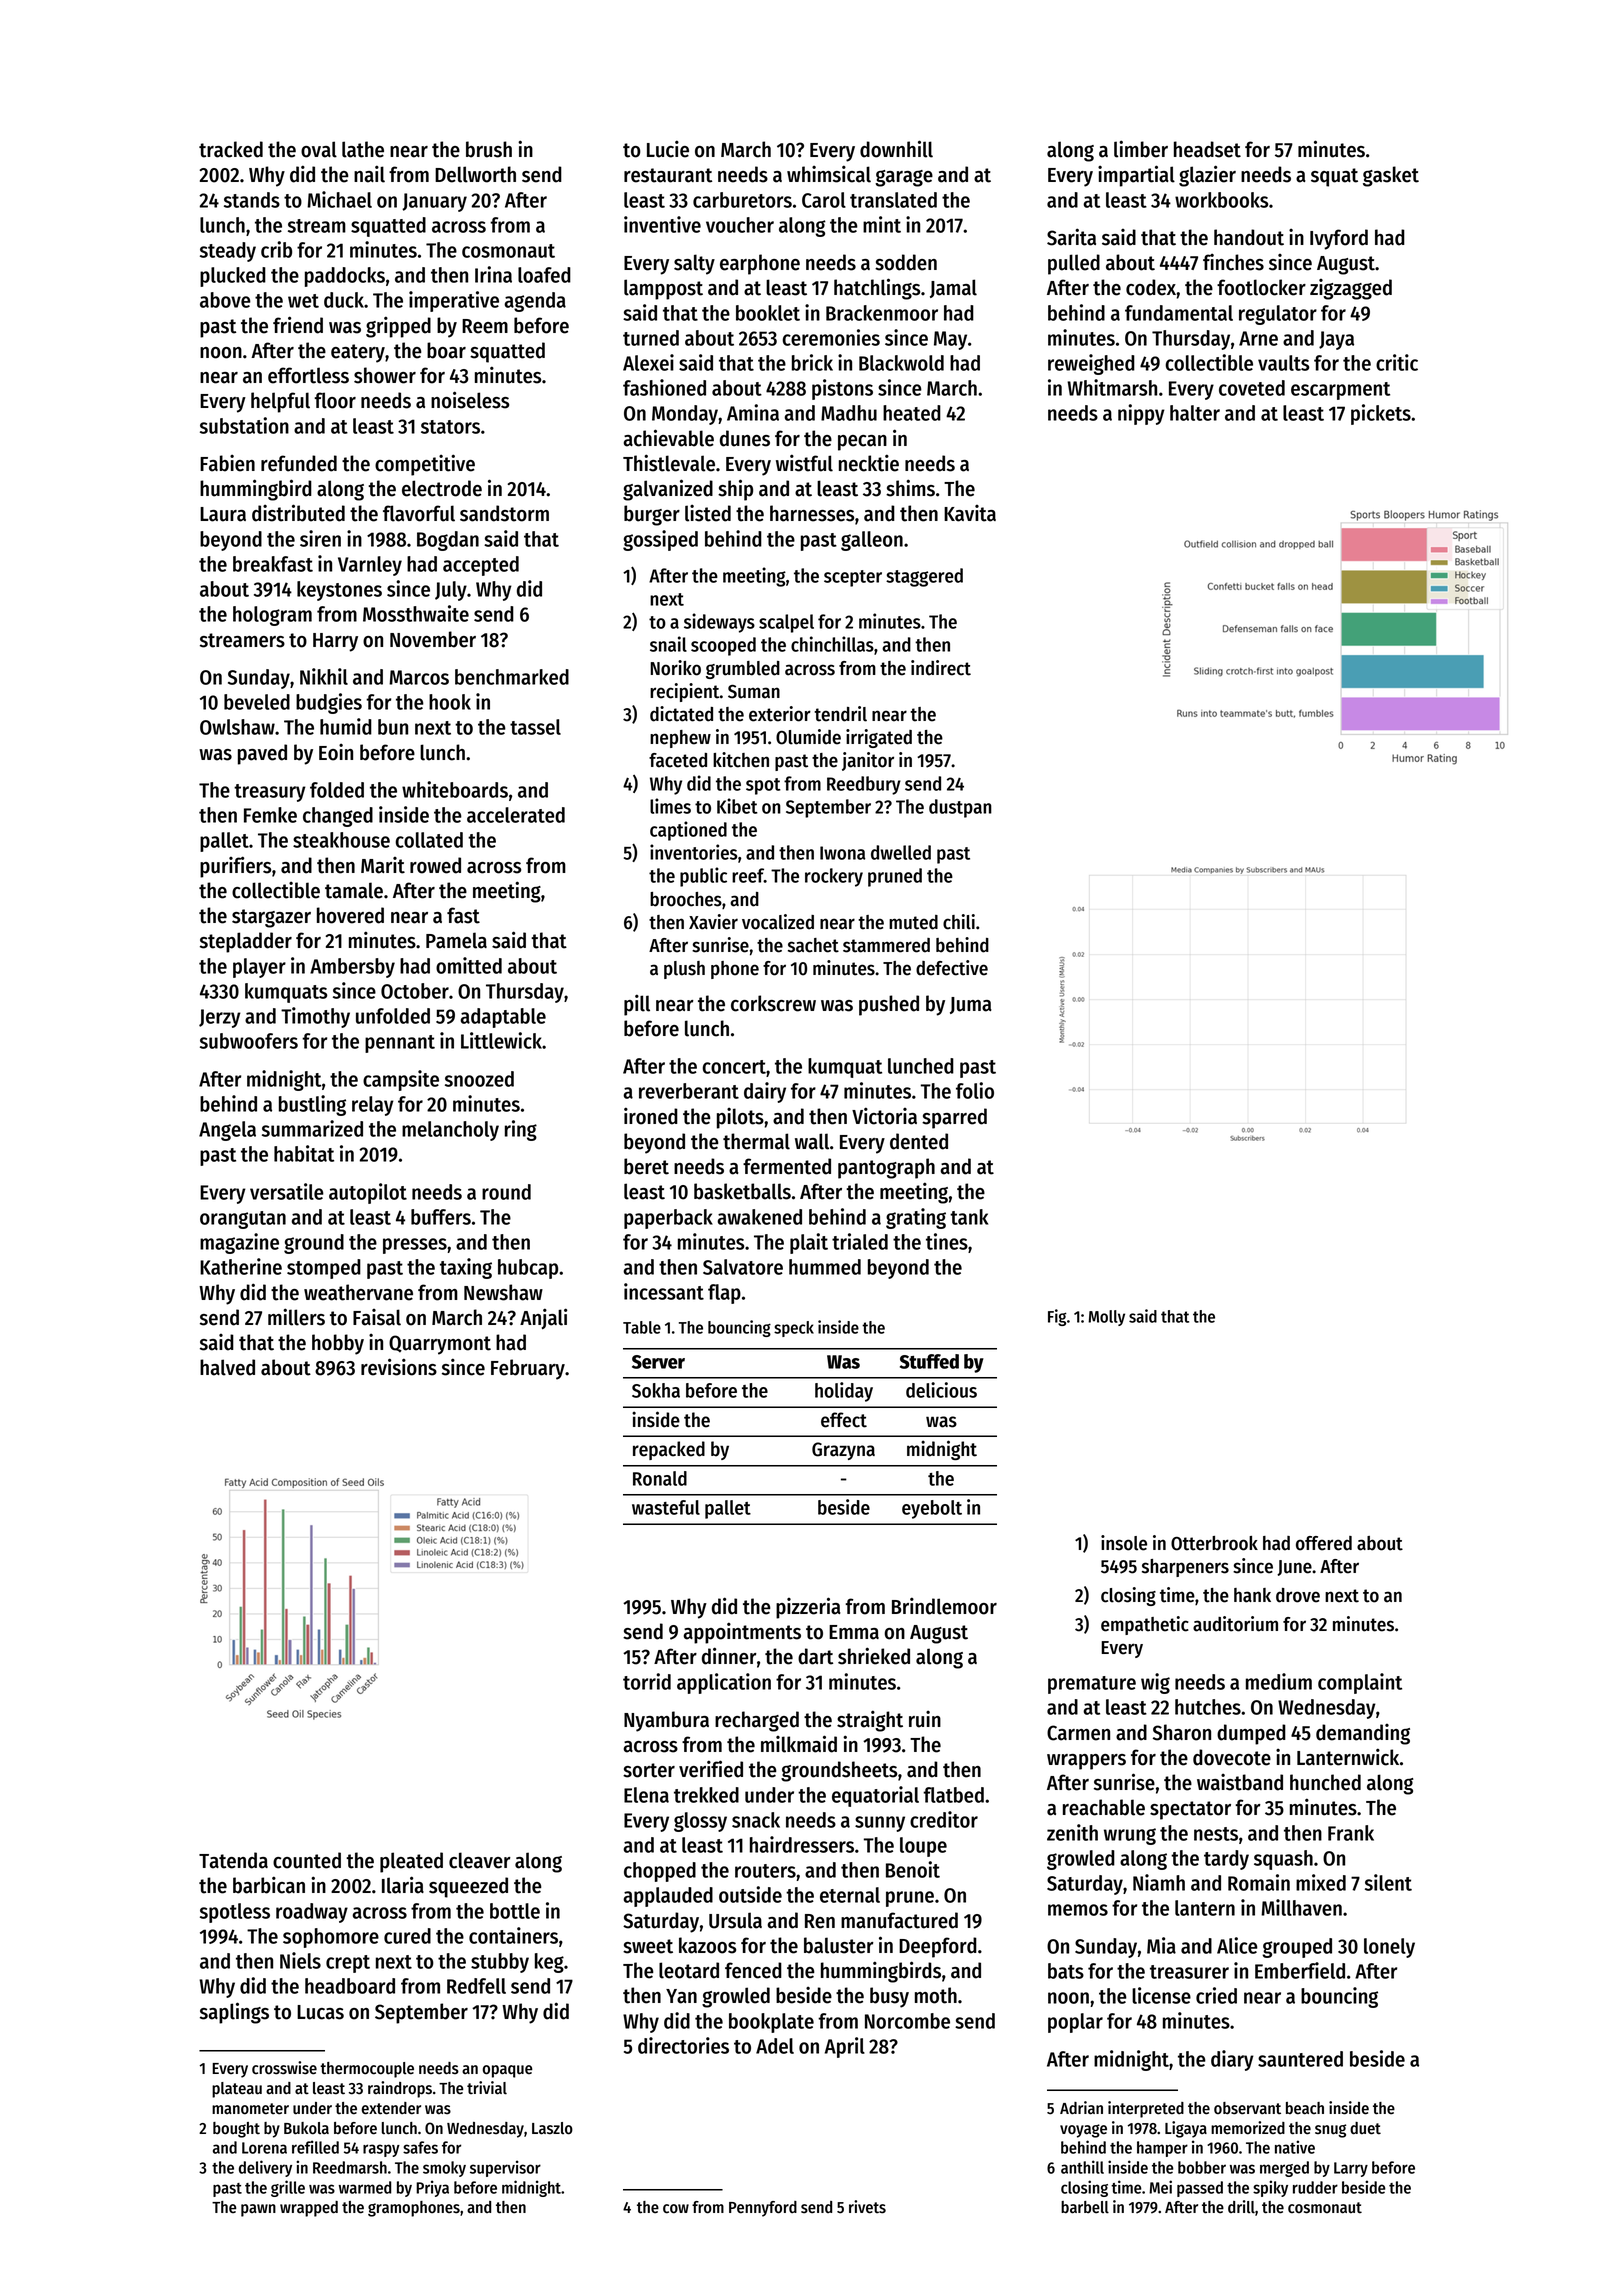 The height and width of the image is (2292, 1620). What do you see at coordinates (971, 1005) in the image?
I see `Juma` at bounding box center [971, 1005].
